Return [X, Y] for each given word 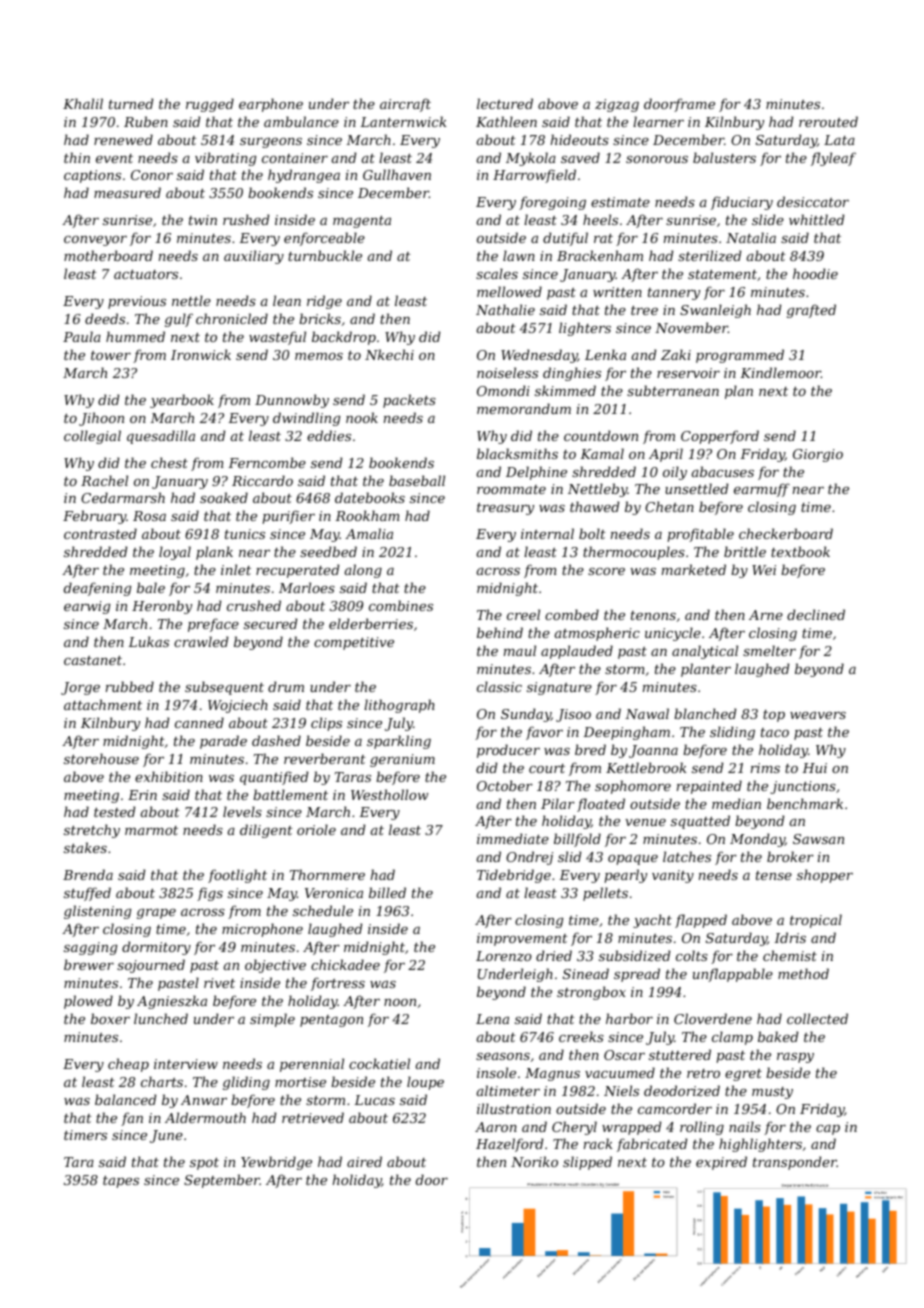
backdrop [344, 338]
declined [816, 614]
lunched [161, 1018]
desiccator [813, 201]
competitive [354, 643]
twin [203, 220]
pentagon [331, 1021]
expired [721, 1163]
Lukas [148, 641]
